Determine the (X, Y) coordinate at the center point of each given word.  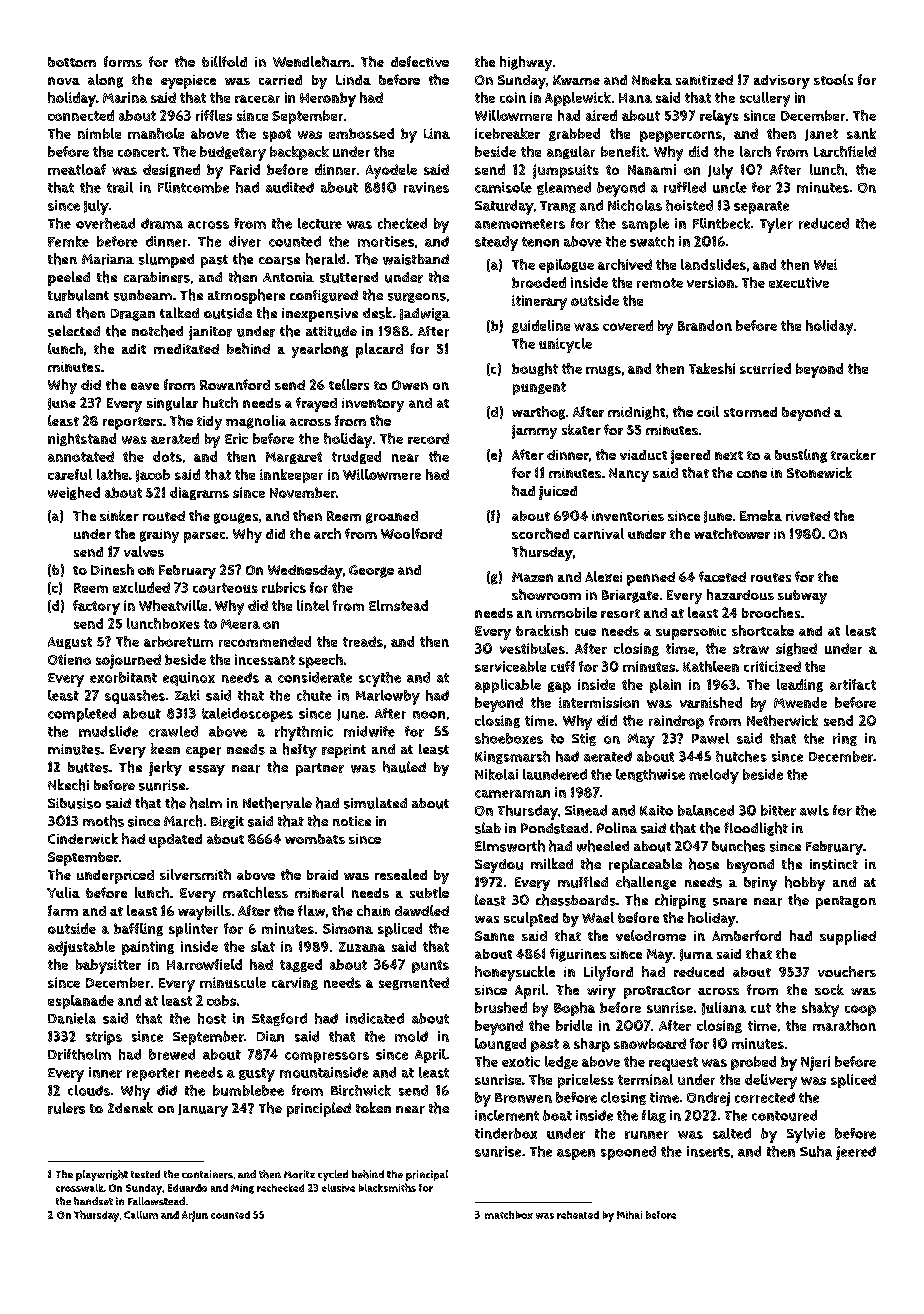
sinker (119, 515)
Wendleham (311, 61)
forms (123, 61)
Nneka (652, 79)
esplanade (81, 1002)
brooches (771, 612)
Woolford (411, 533)
